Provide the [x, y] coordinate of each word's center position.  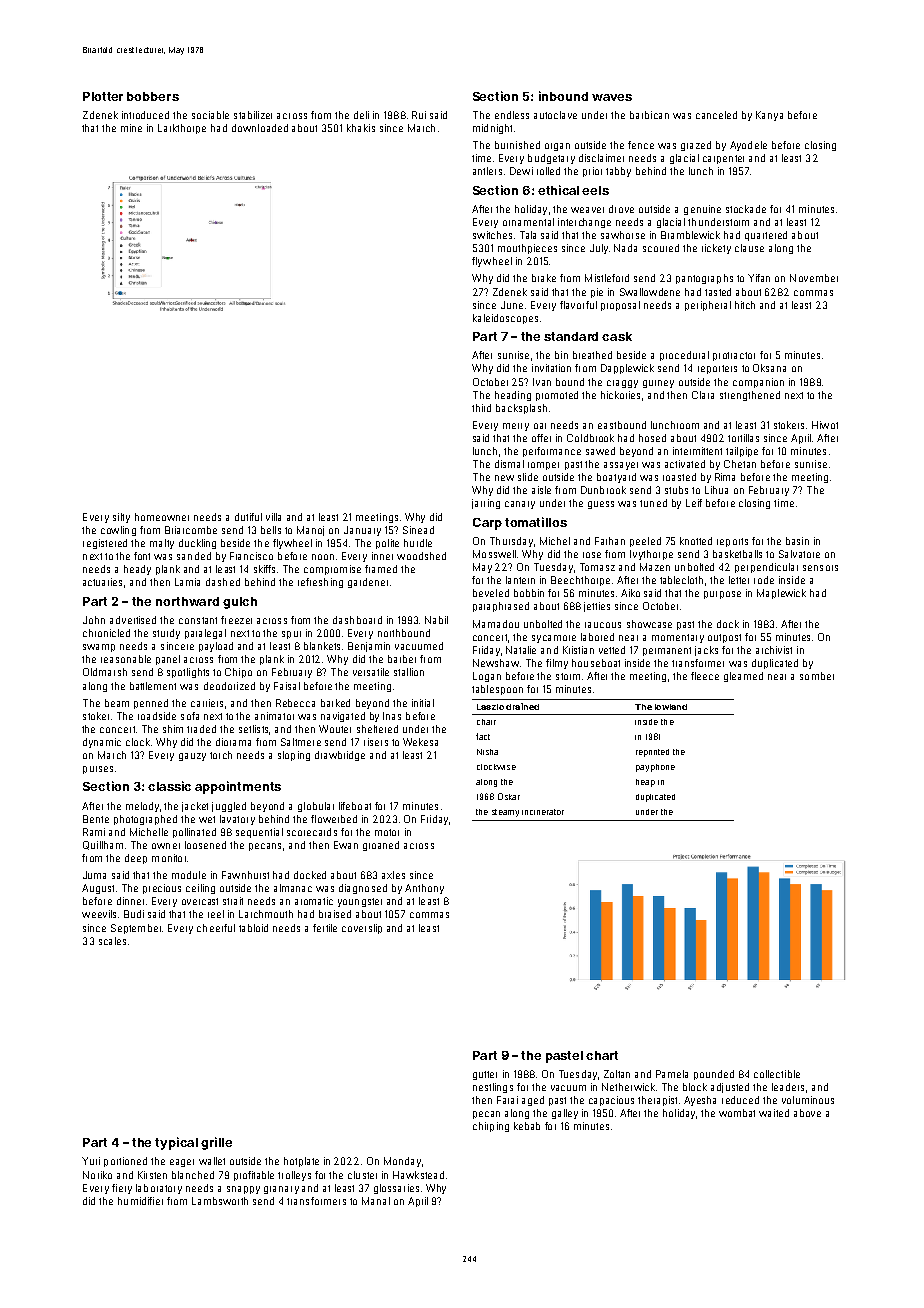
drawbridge [340, 756]
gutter [485, 1075]
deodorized [229, 686]
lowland [671, 707]
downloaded [260, 128]
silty [121, 518]
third [481, 408]
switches [492, 235]
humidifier [140, 1201]
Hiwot [825, 425]
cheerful [216, 928]
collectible [777, 1074]
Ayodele [748, 146]
